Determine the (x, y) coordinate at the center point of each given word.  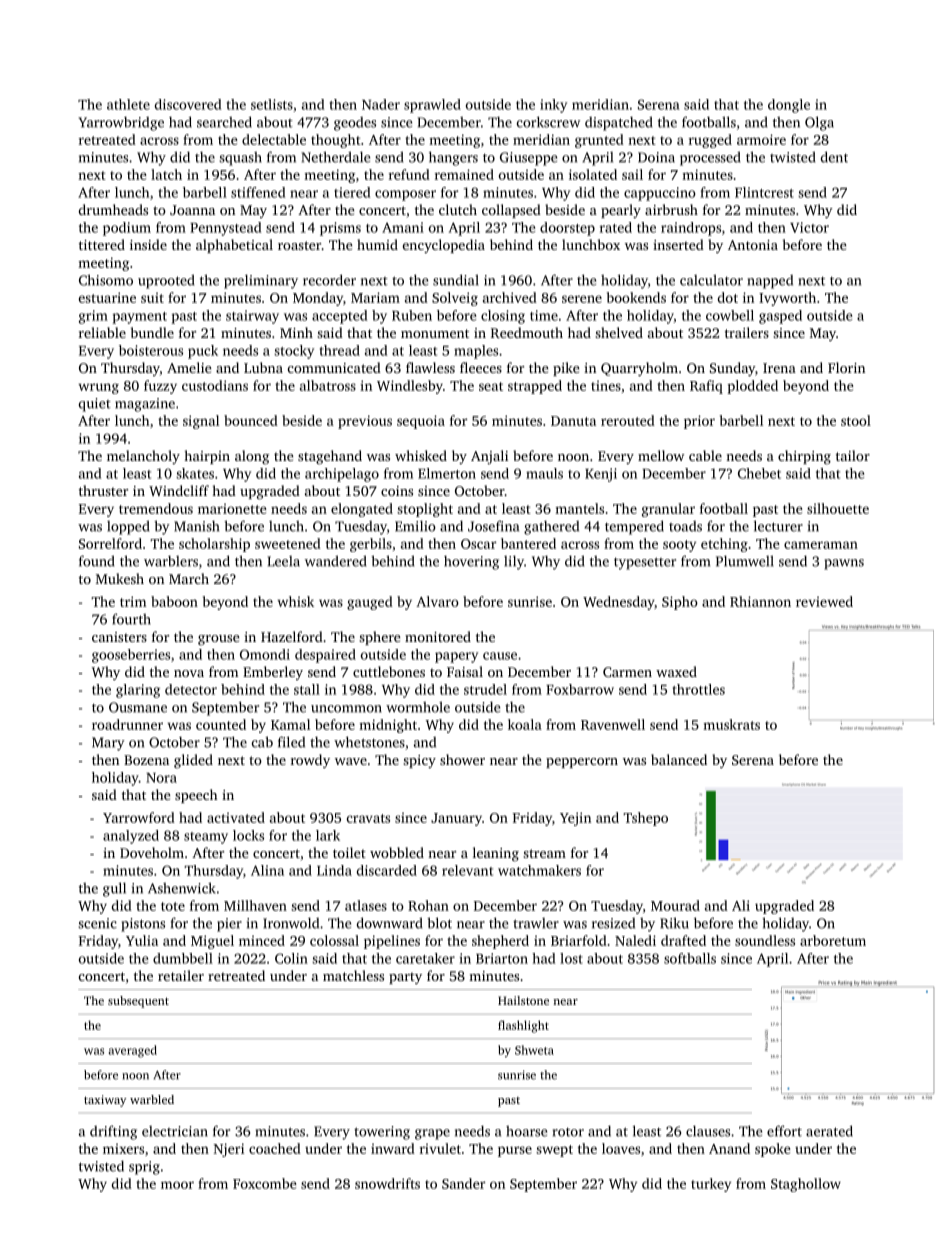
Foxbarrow (580, 689)
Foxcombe (265, 1183)
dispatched (619, 123)
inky (553, 106)
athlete (128, 104)
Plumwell (745, 561)
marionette (232, 509)
